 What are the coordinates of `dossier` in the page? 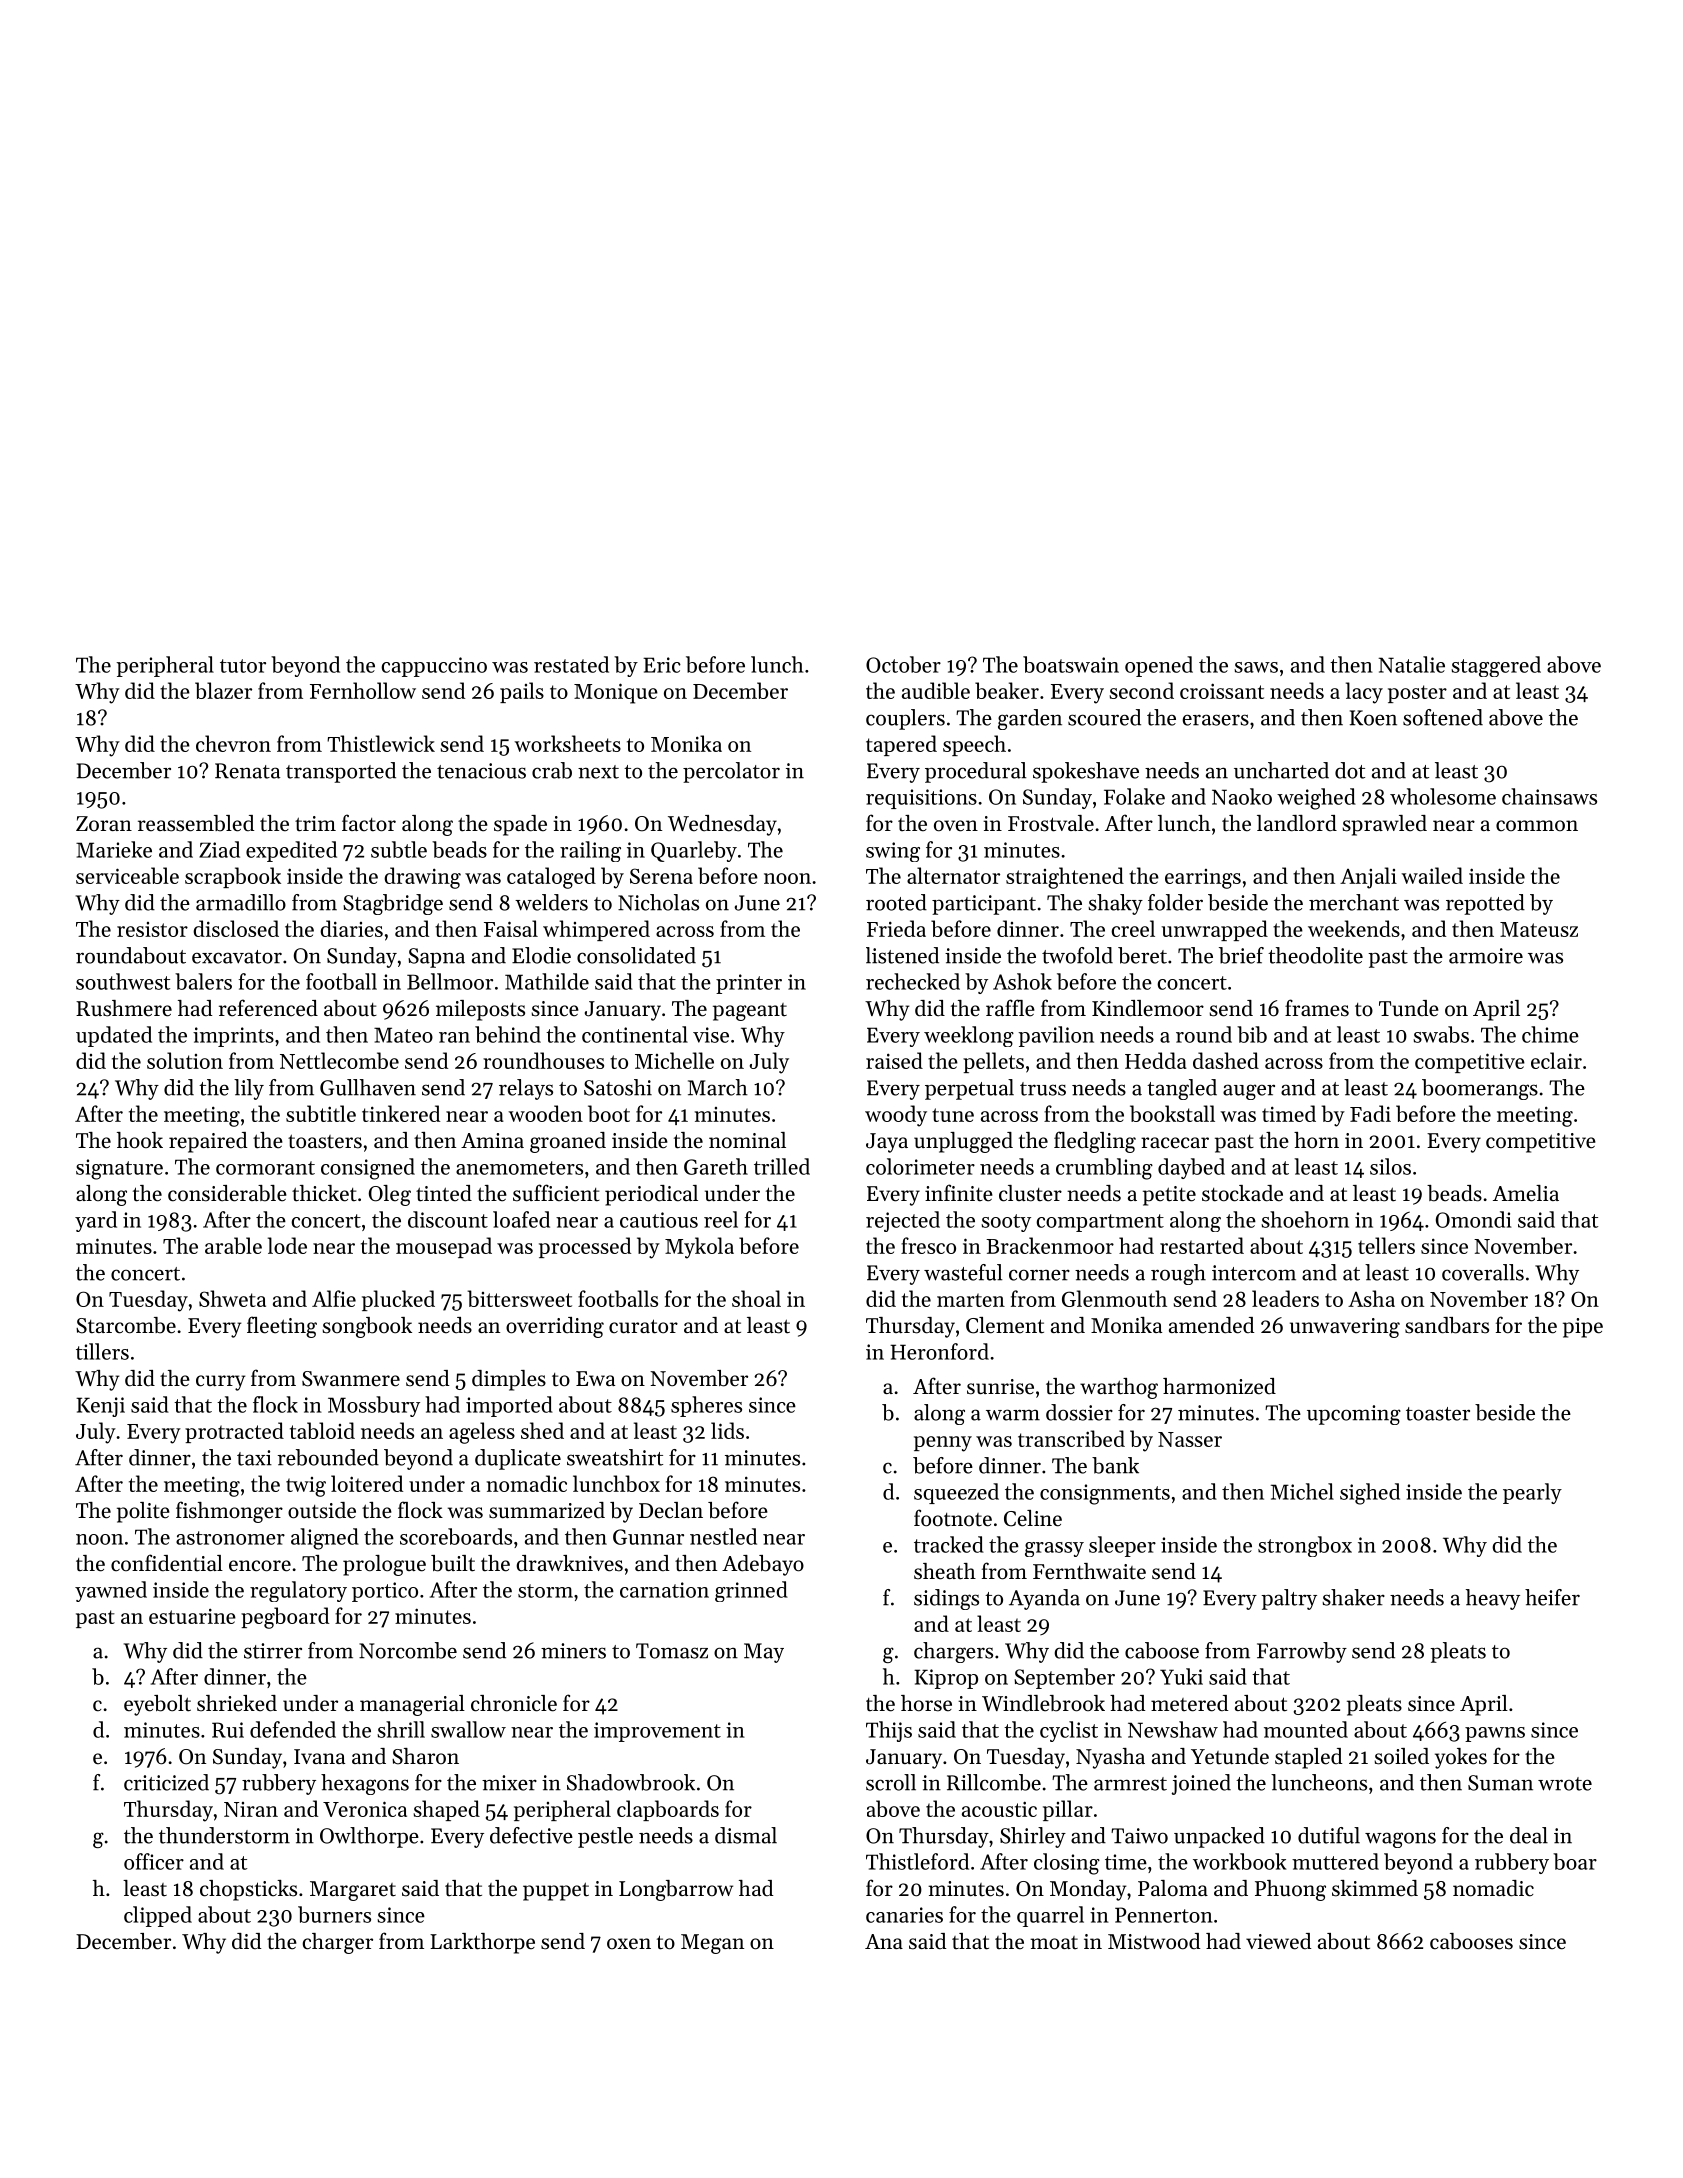 It's located at (1079, 1412).
